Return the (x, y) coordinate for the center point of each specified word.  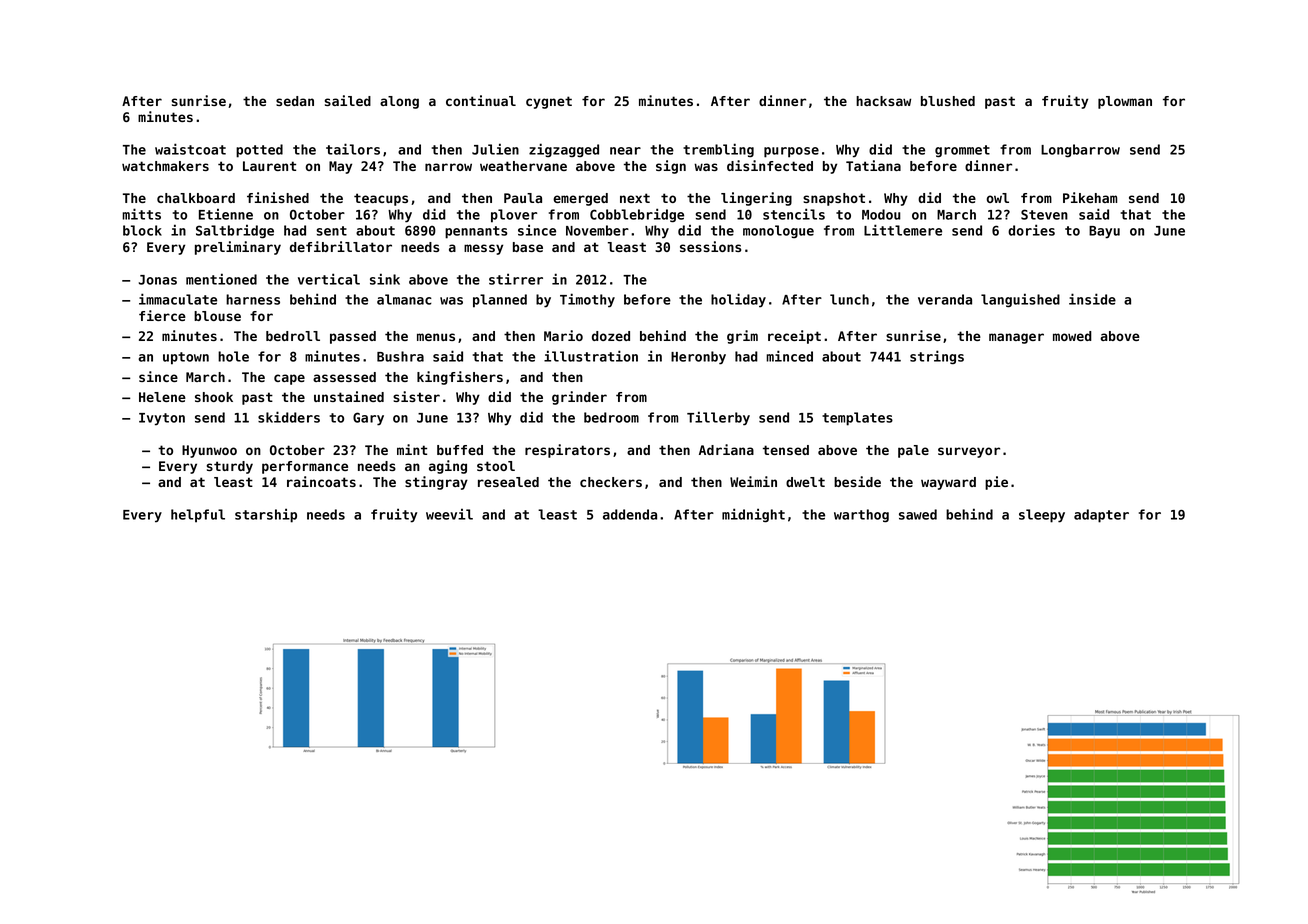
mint (412, 449)
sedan (295, 101)
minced (789, 356)
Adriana (726, 449)
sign (671, 167)
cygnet (549, 102)
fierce (162, 315)
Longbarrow (1080, 150)
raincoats (321, 481)
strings (937, 357)
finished (278, 197)
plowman (1125, 102)
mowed (1072, 336)
